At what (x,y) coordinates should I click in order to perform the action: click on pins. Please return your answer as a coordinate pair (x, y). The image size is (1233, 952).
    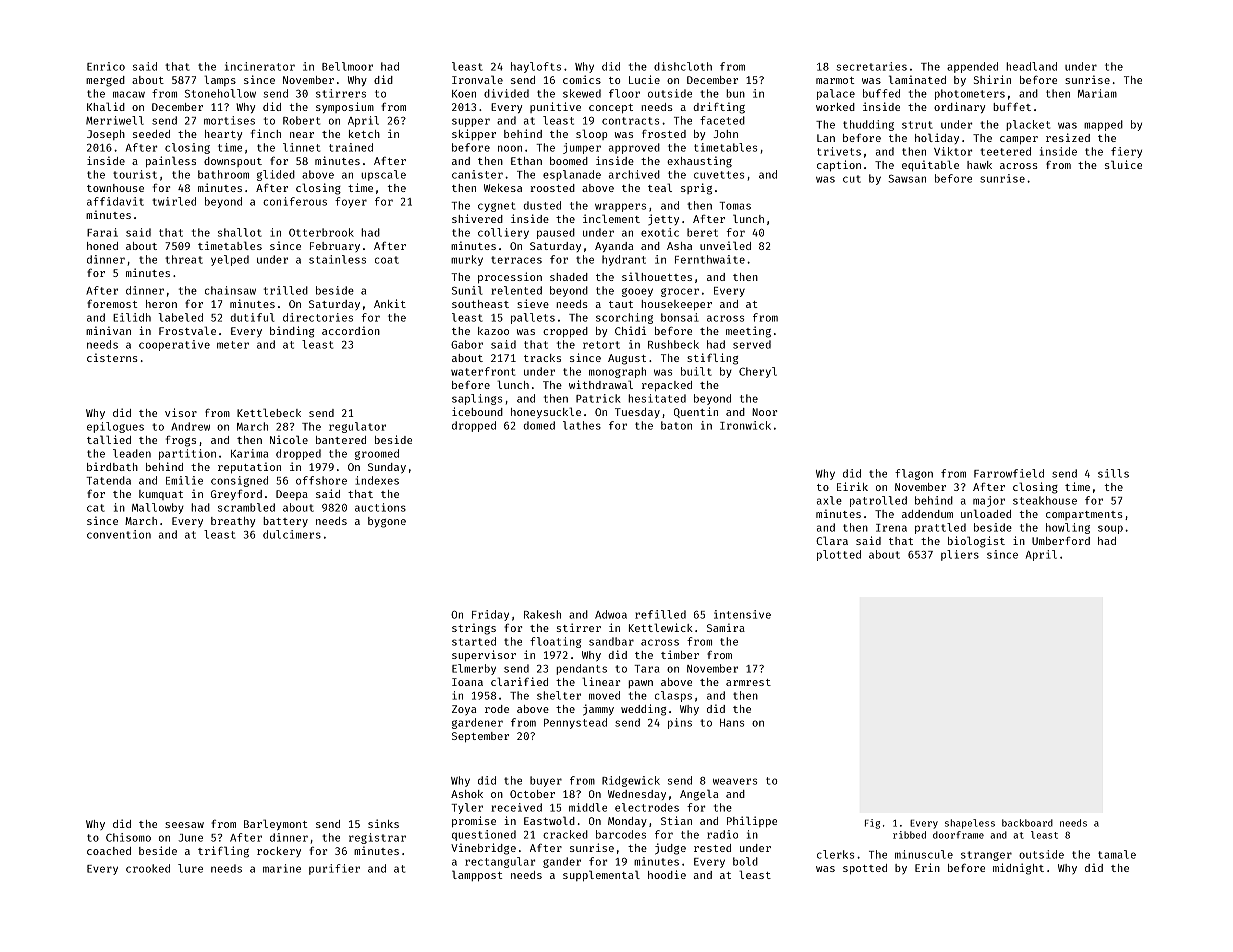
    Looking at the image, I should click on (680, 723).
